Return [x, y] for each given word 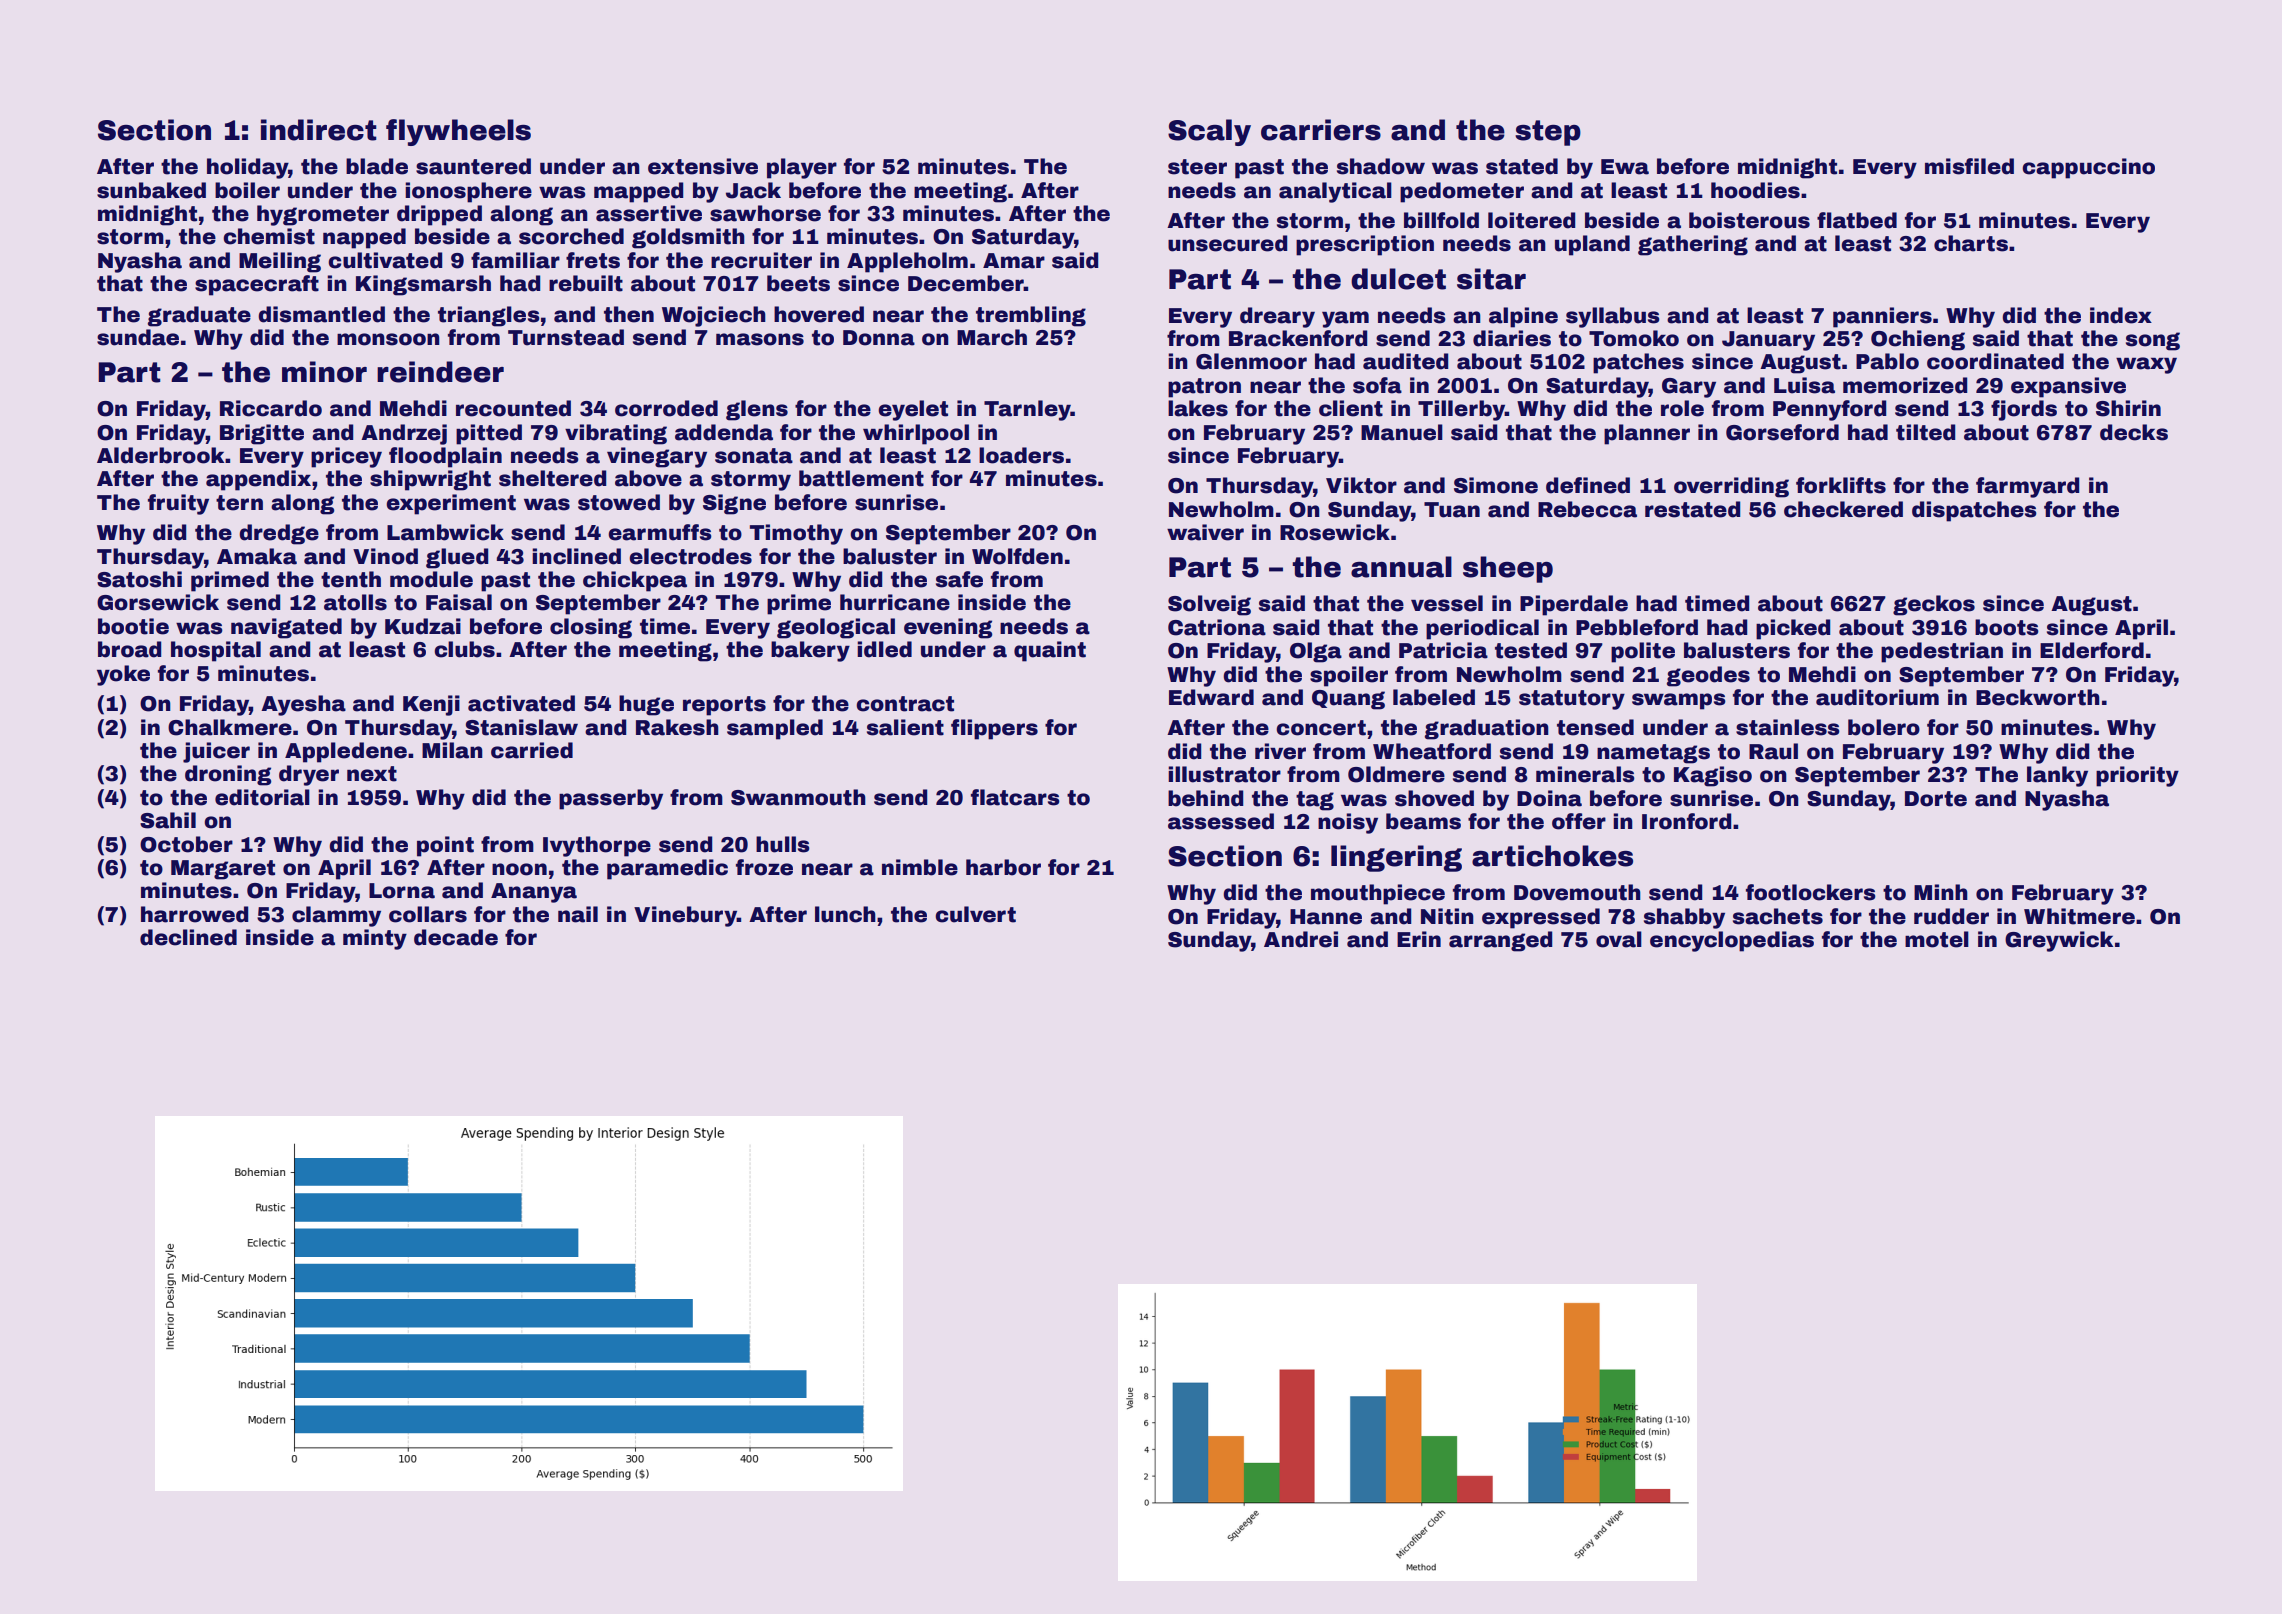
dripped [439, 215]
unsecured [1228, 243]
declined [188, 937]
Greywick [2059, 941]
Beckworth [2038, 697]
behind [1206, 798]
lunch [845, 914]
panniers [1882, 317]
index [2121, 315]
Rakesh [677, 727]
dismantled [322, 314]
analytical [1335, 192]
